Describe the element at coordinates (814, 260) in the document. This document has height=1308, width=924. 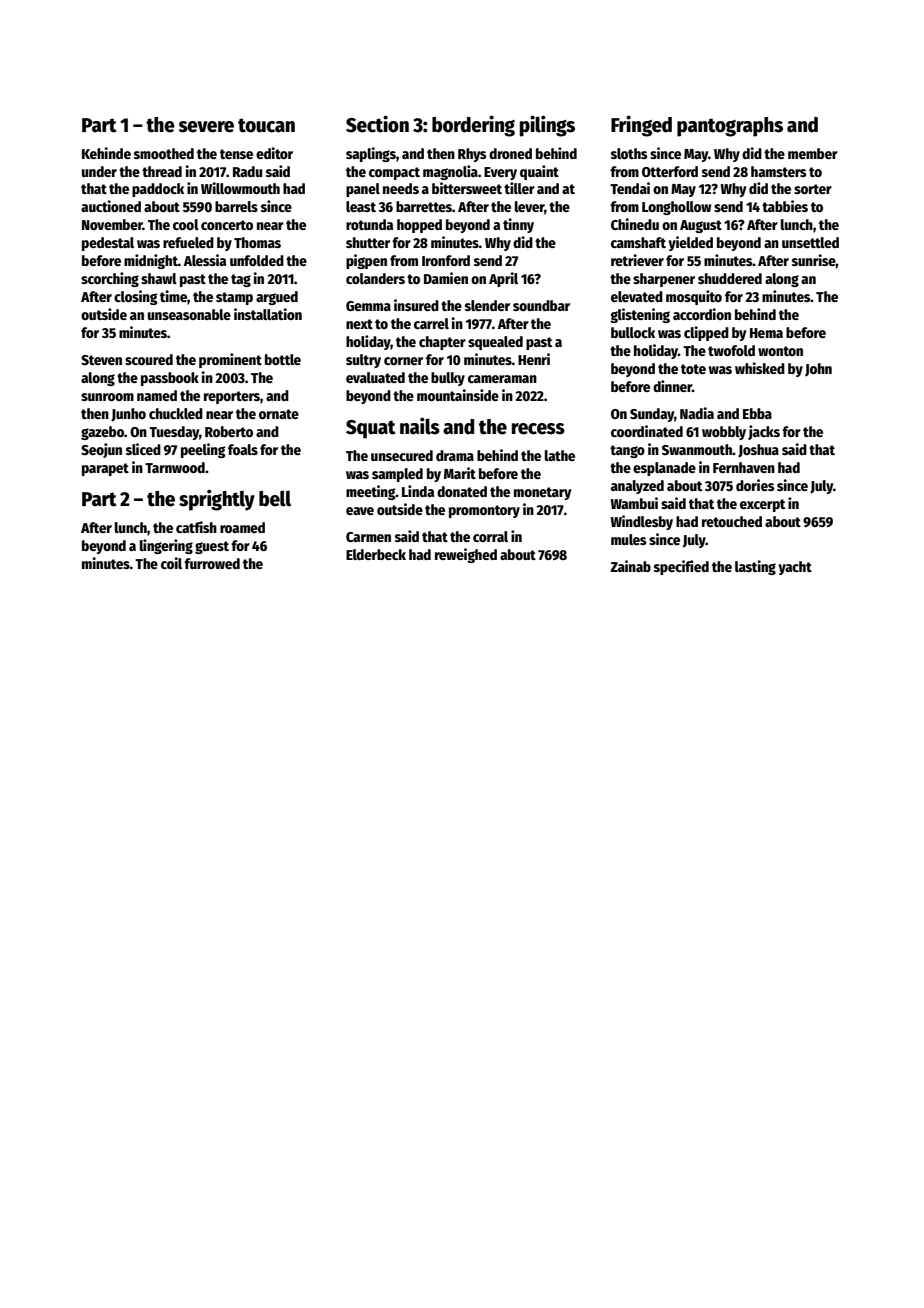
I see `sunrise` at that location.
